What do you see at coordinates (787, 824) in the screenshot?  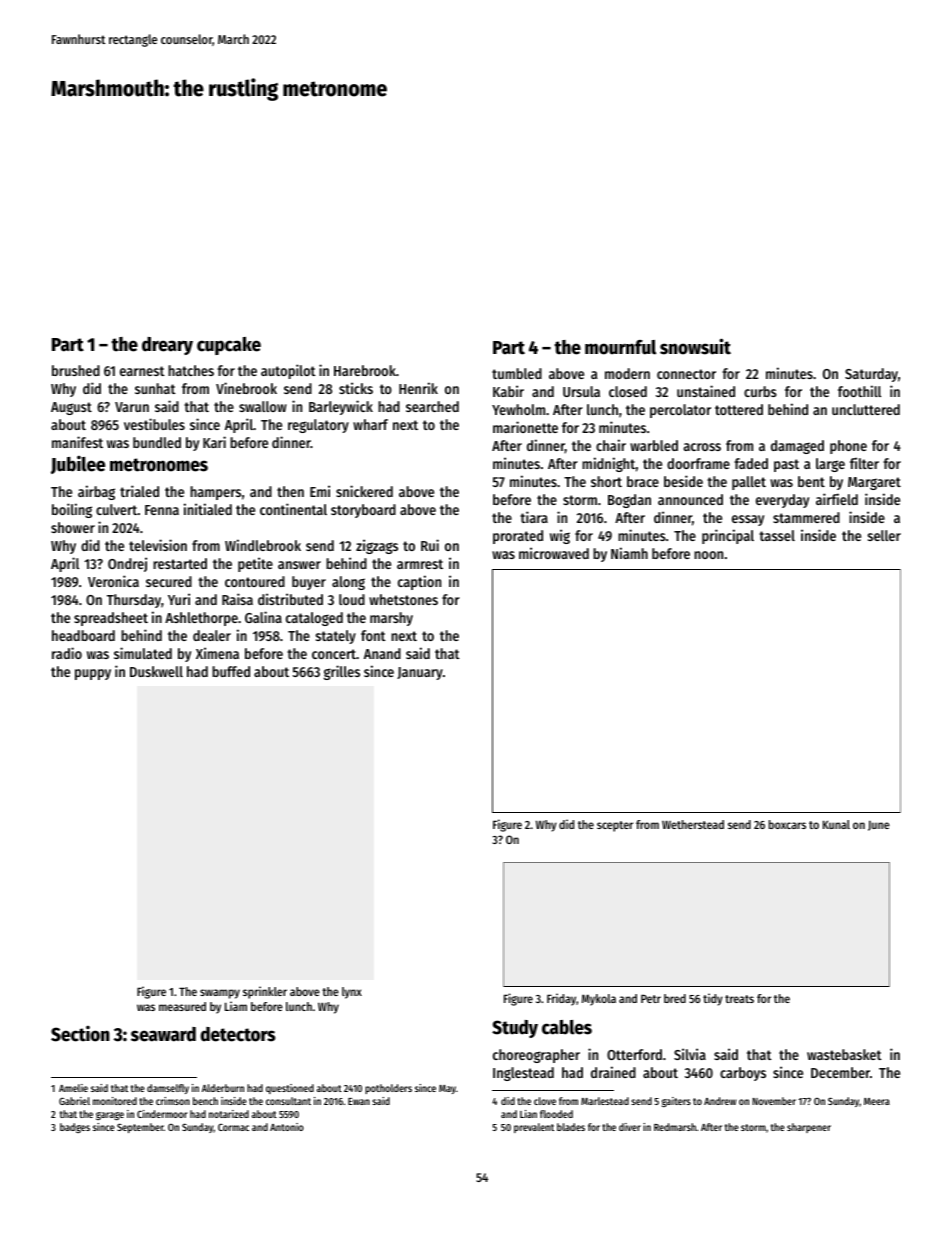 I see `boxcars` at bounding box center [787, 824].
